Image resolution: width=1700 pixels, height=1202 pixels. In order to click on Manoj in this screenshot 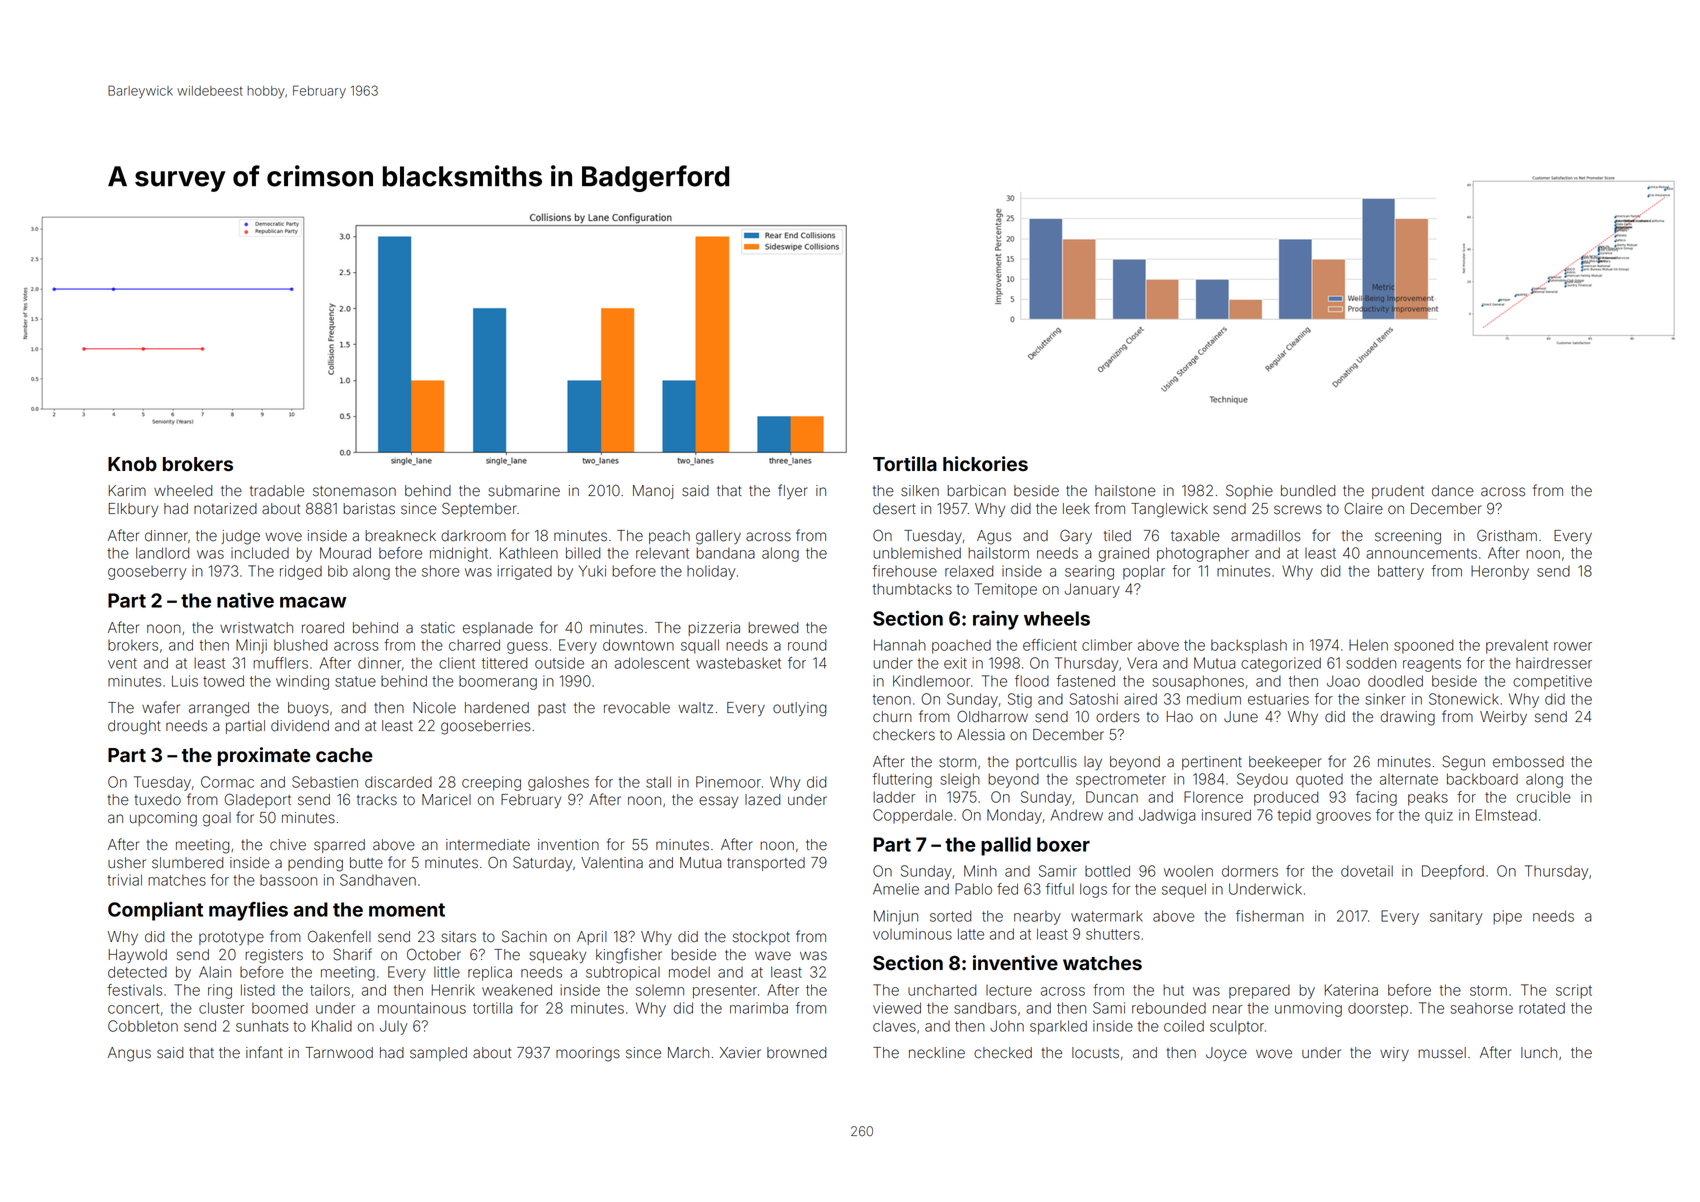, I will do `click(653, 492)`.
